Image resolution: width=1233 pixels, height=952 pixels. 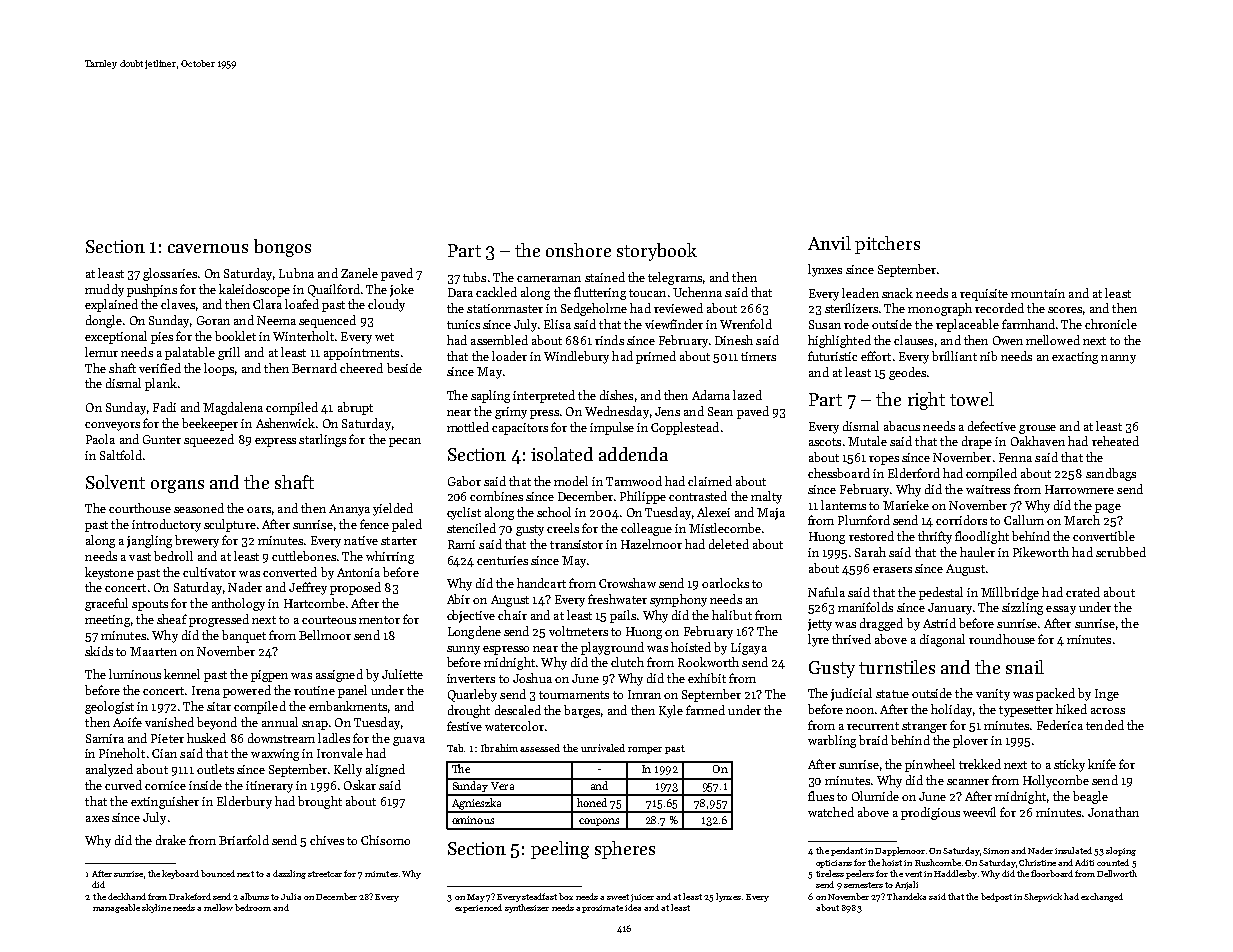 I want to click on deleted, so click(x=729, y=544).
